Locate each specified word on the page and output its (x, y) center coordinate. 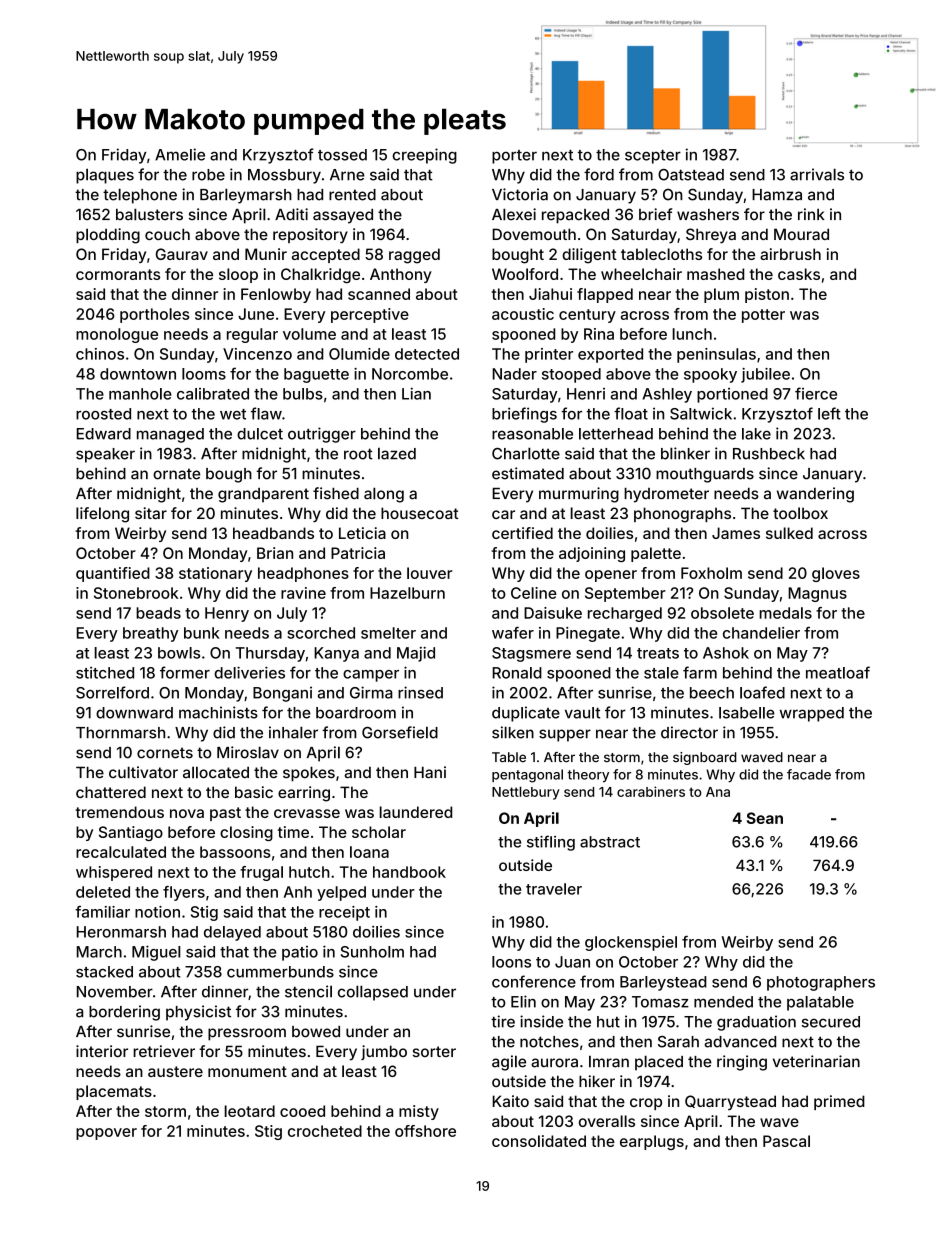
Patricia (358, 553)
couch (167, 234)
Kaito (510, 1101)
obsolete (722, 613)
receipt (344, 913)
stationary (215, 574)
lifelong (102, 515)
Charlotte (526, 453)
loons (511, 962)
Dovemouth (534, 234)
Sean (765, 818)
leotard (249, 1111)
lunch (692, 334)
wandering (815, 495)
